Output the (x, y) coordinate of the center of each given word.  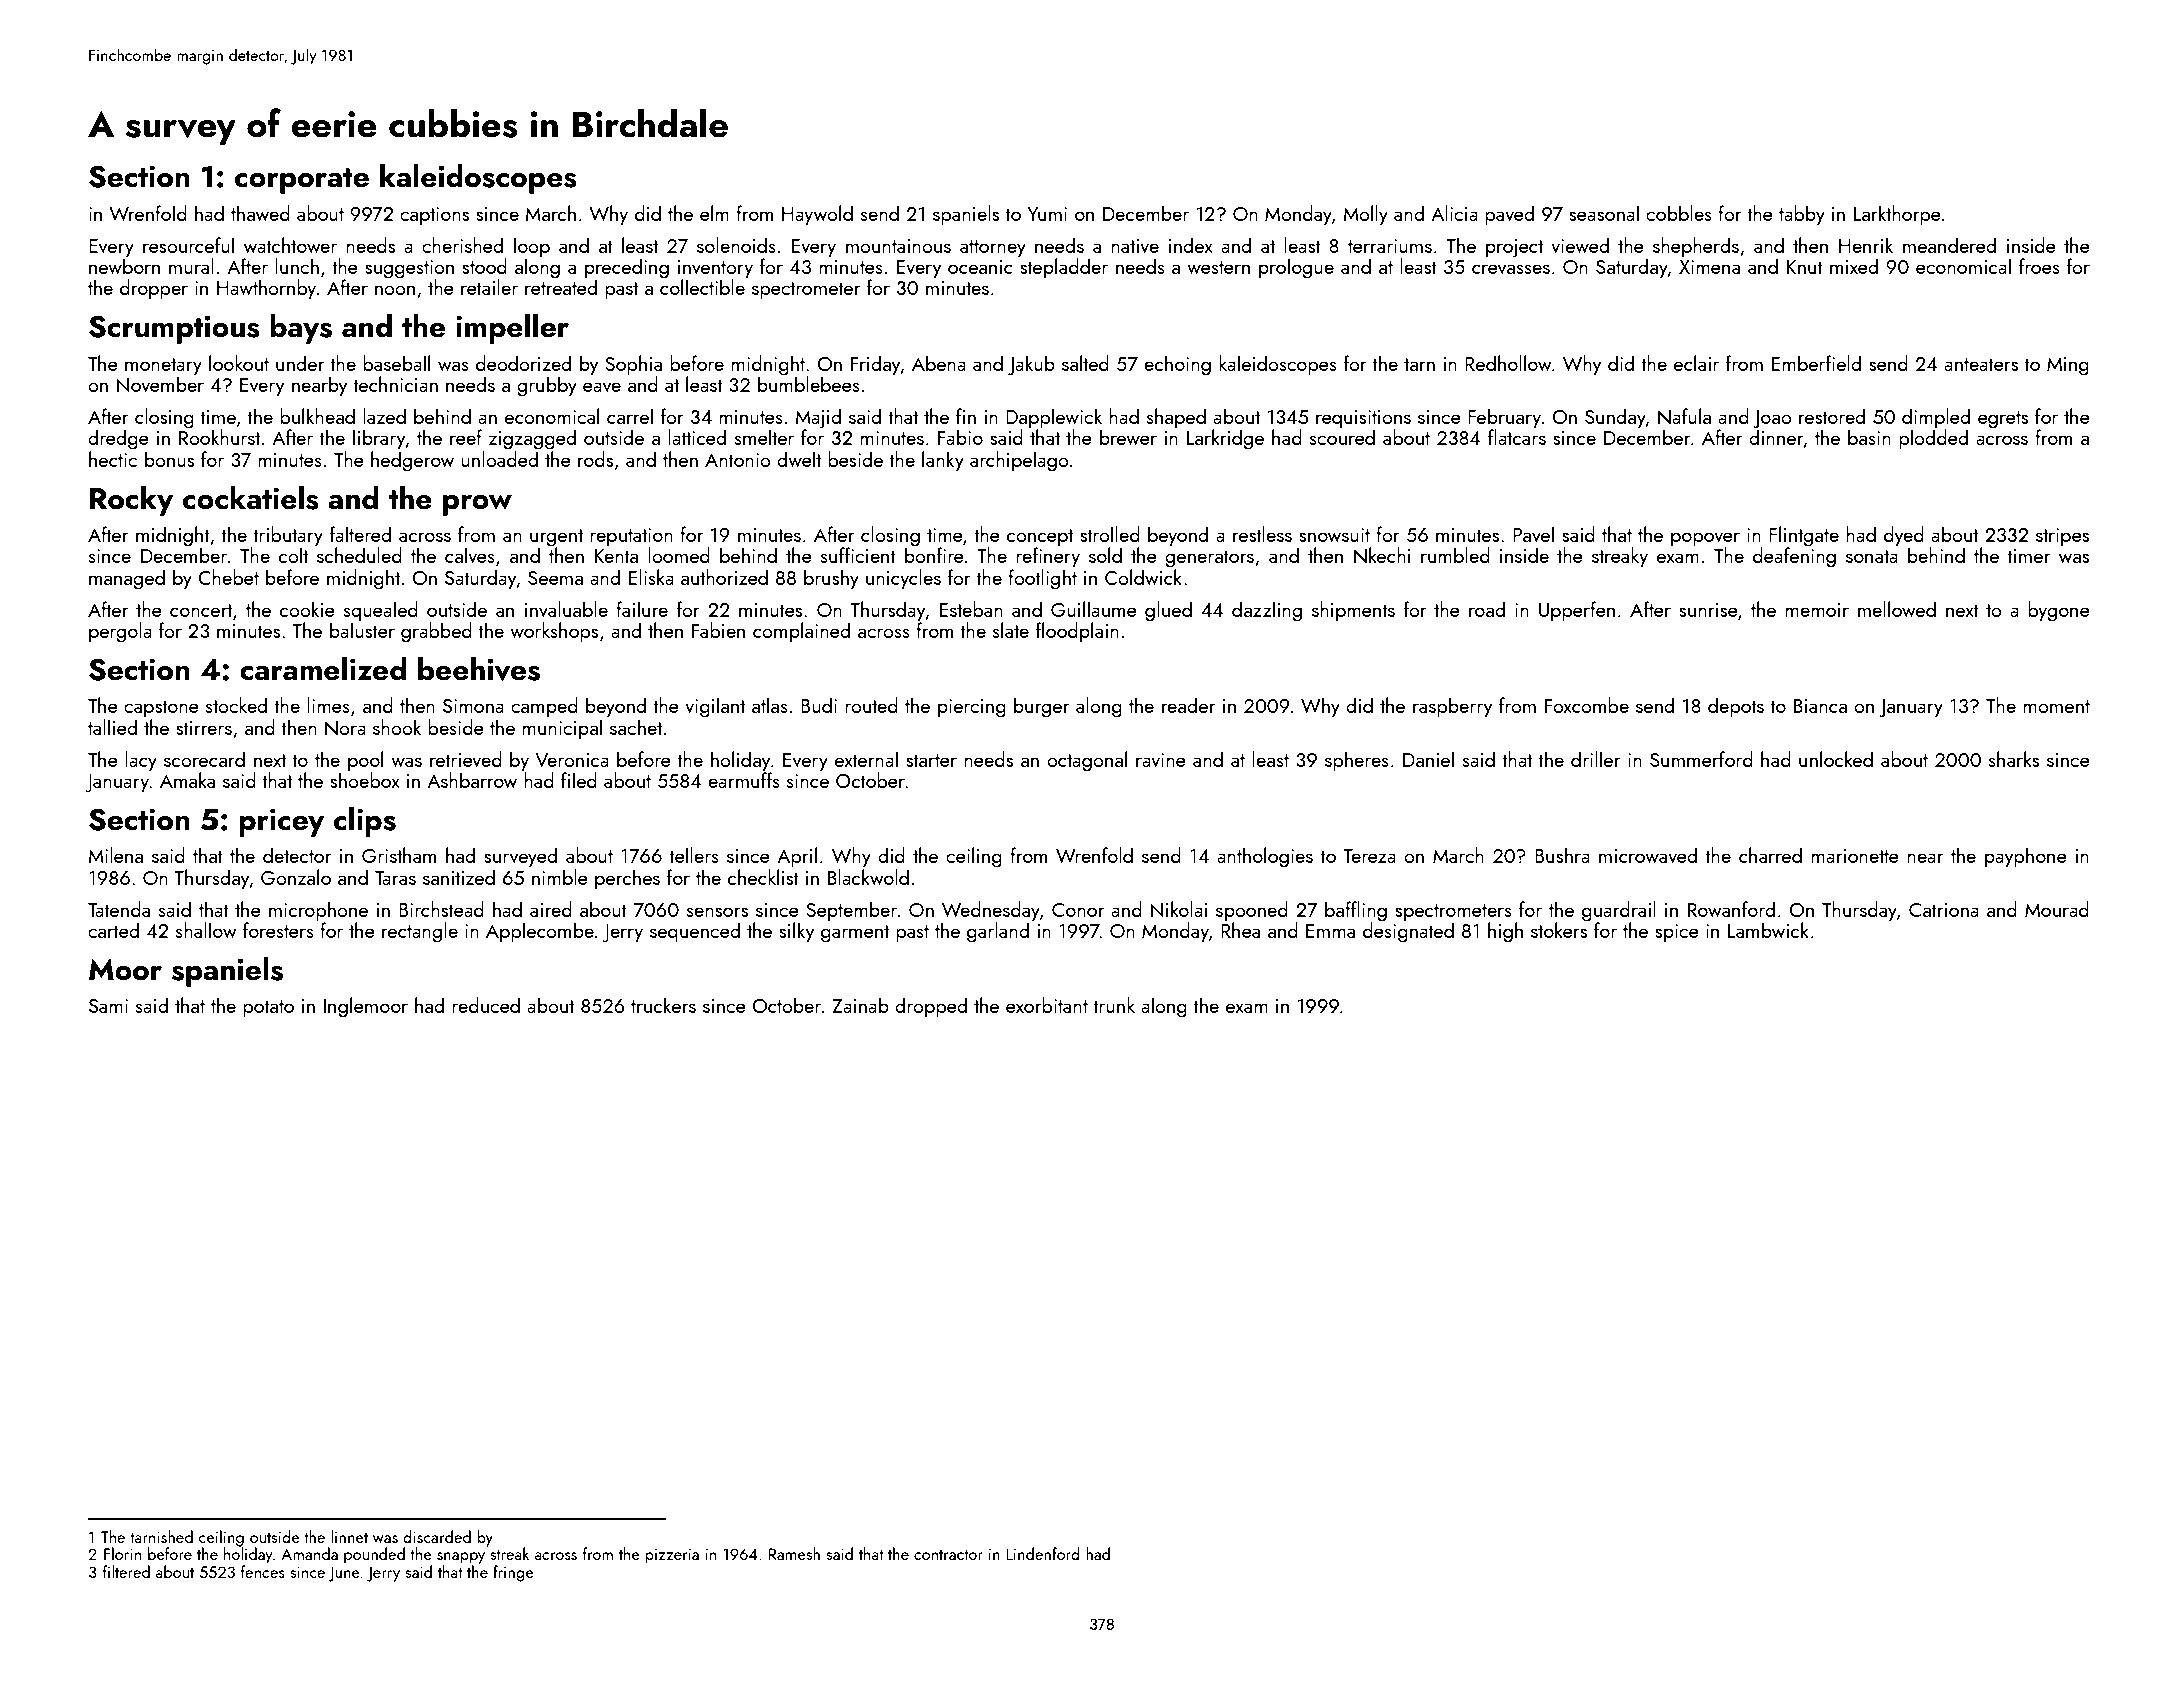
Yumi (1047, 214)
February (1504, 418)
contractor (948, 1554)
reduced (486, 1005)
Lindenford (1043, 1553)
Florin (122, 1553)
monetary (163, 367)
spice (1677, 933)
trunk (1114, 1005)
